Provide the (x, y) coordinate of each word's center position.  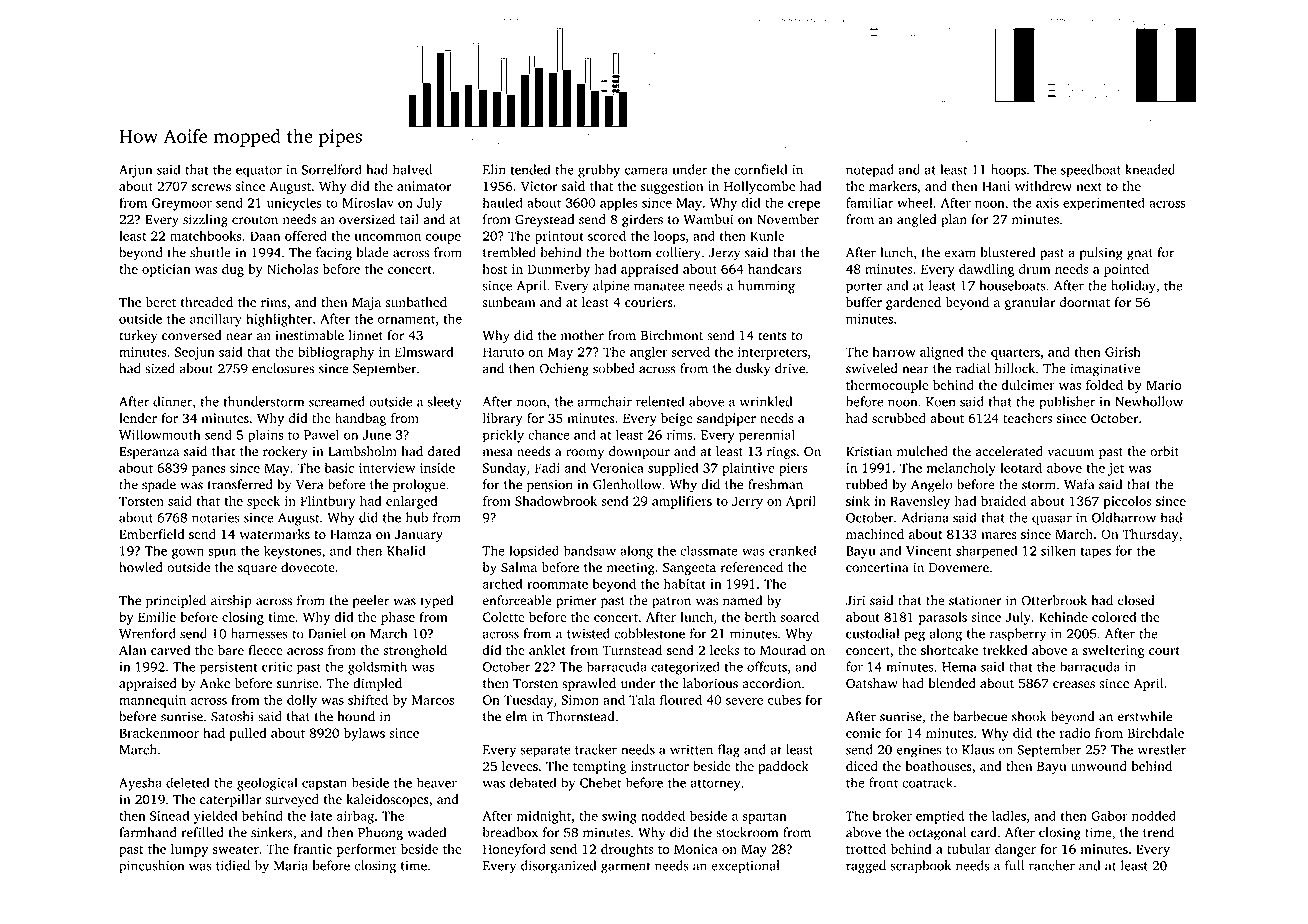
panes (209, 471)
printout (559, 237)
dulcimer (1028, 385)
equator (259, 172)
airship (231, 601)
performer (367, 850)
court (1164, 651)
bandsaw (590, 550)
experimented (1104, 204)
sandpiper (726, 419)
